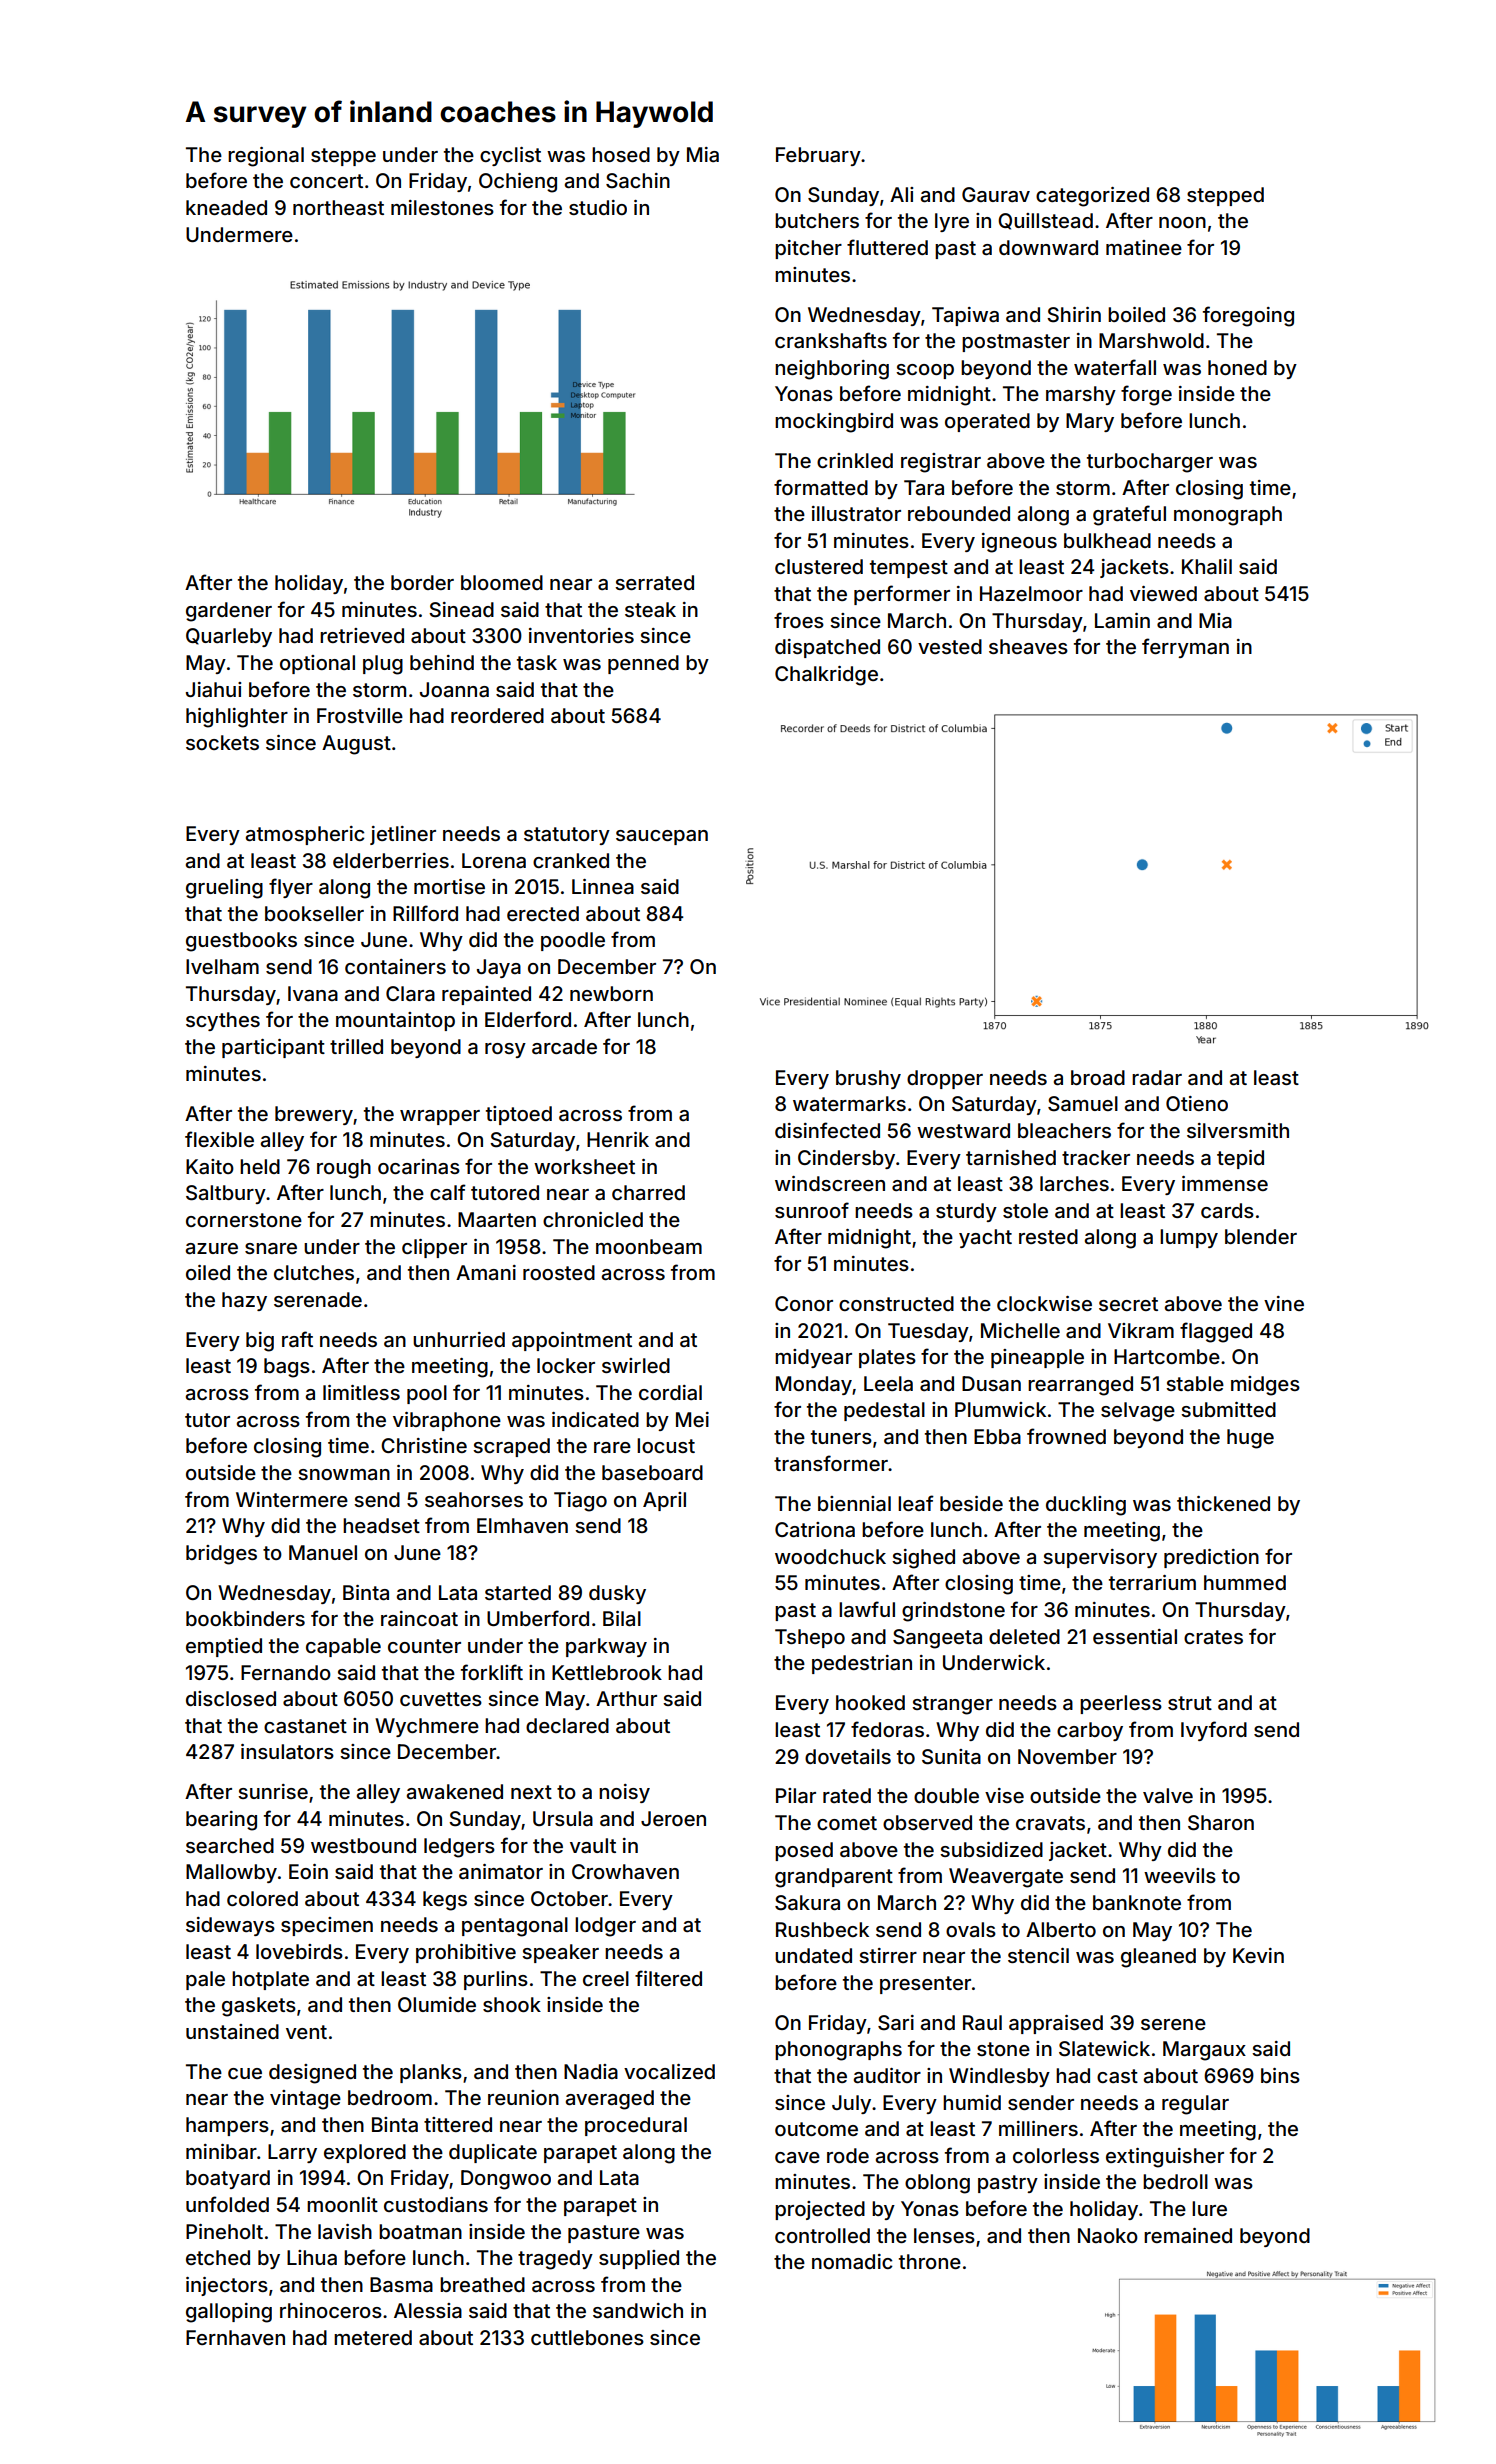  I want to click on flexible, so click(219, 1139).
